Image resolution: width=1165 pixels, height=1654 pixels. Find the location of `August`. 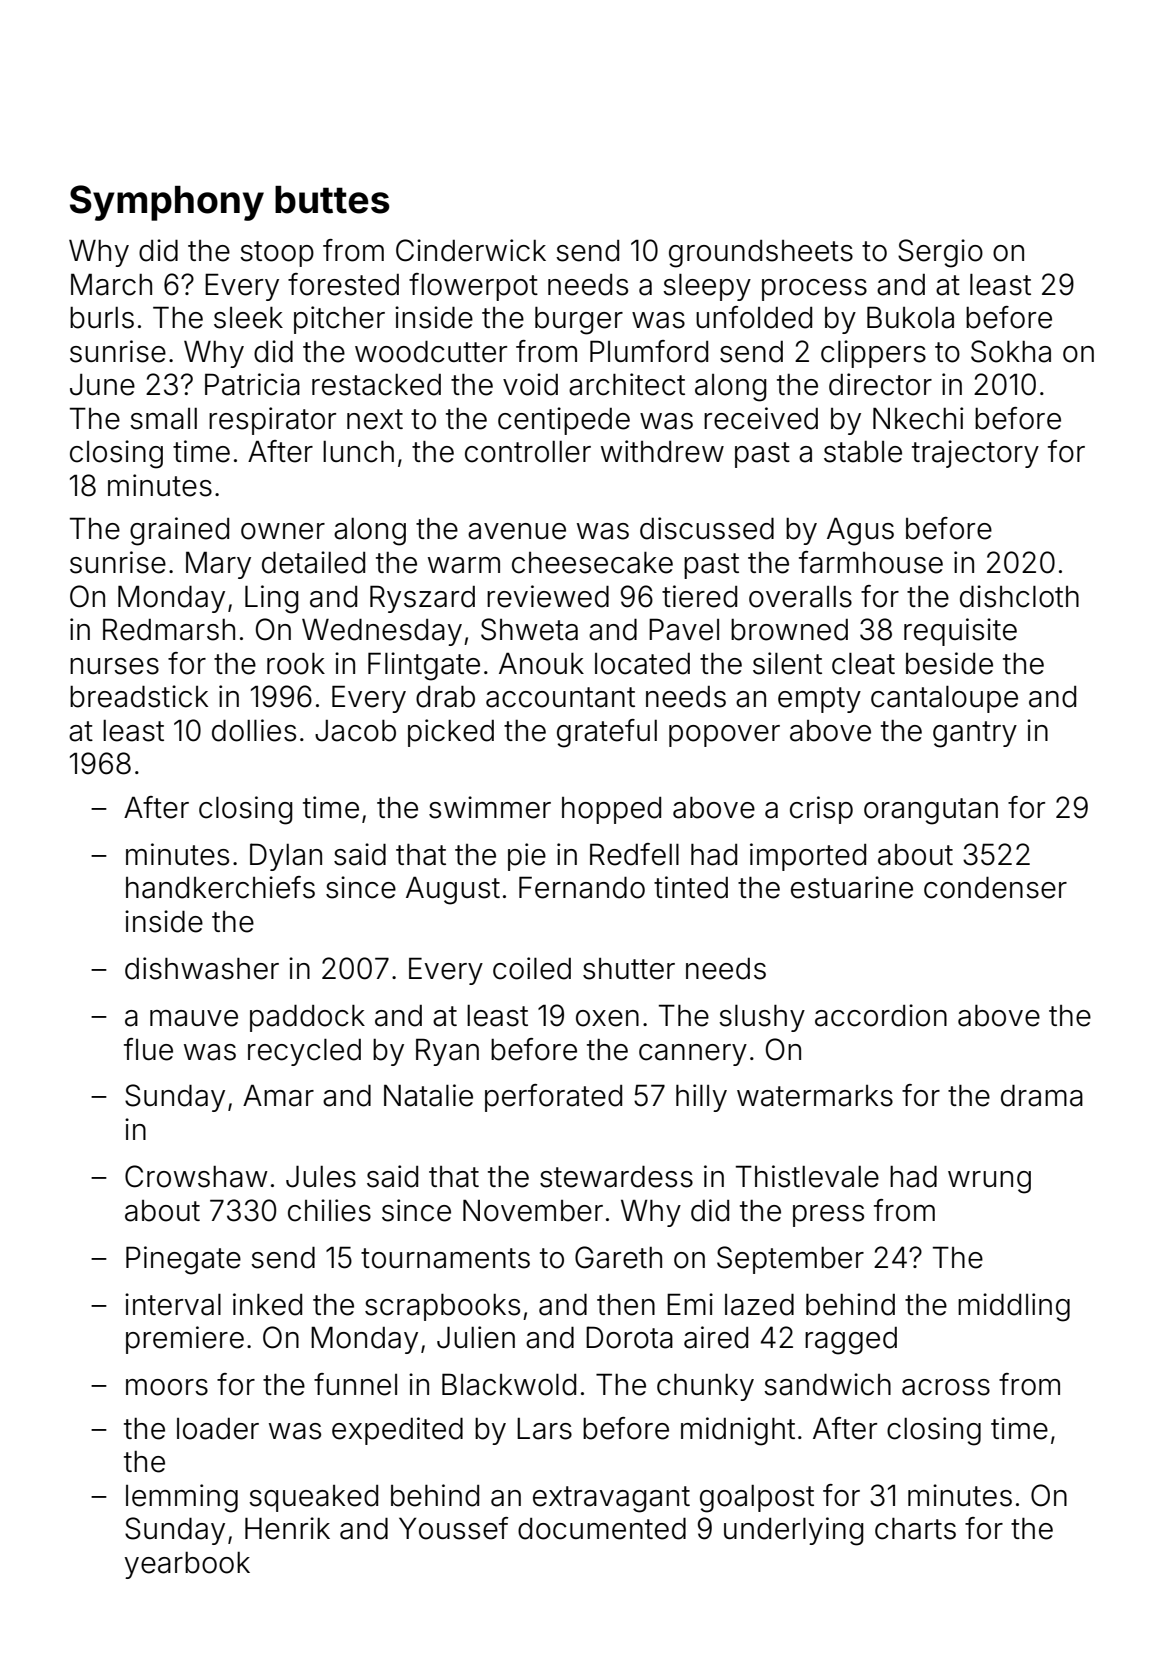

August is located at coordinates (453, 891).
